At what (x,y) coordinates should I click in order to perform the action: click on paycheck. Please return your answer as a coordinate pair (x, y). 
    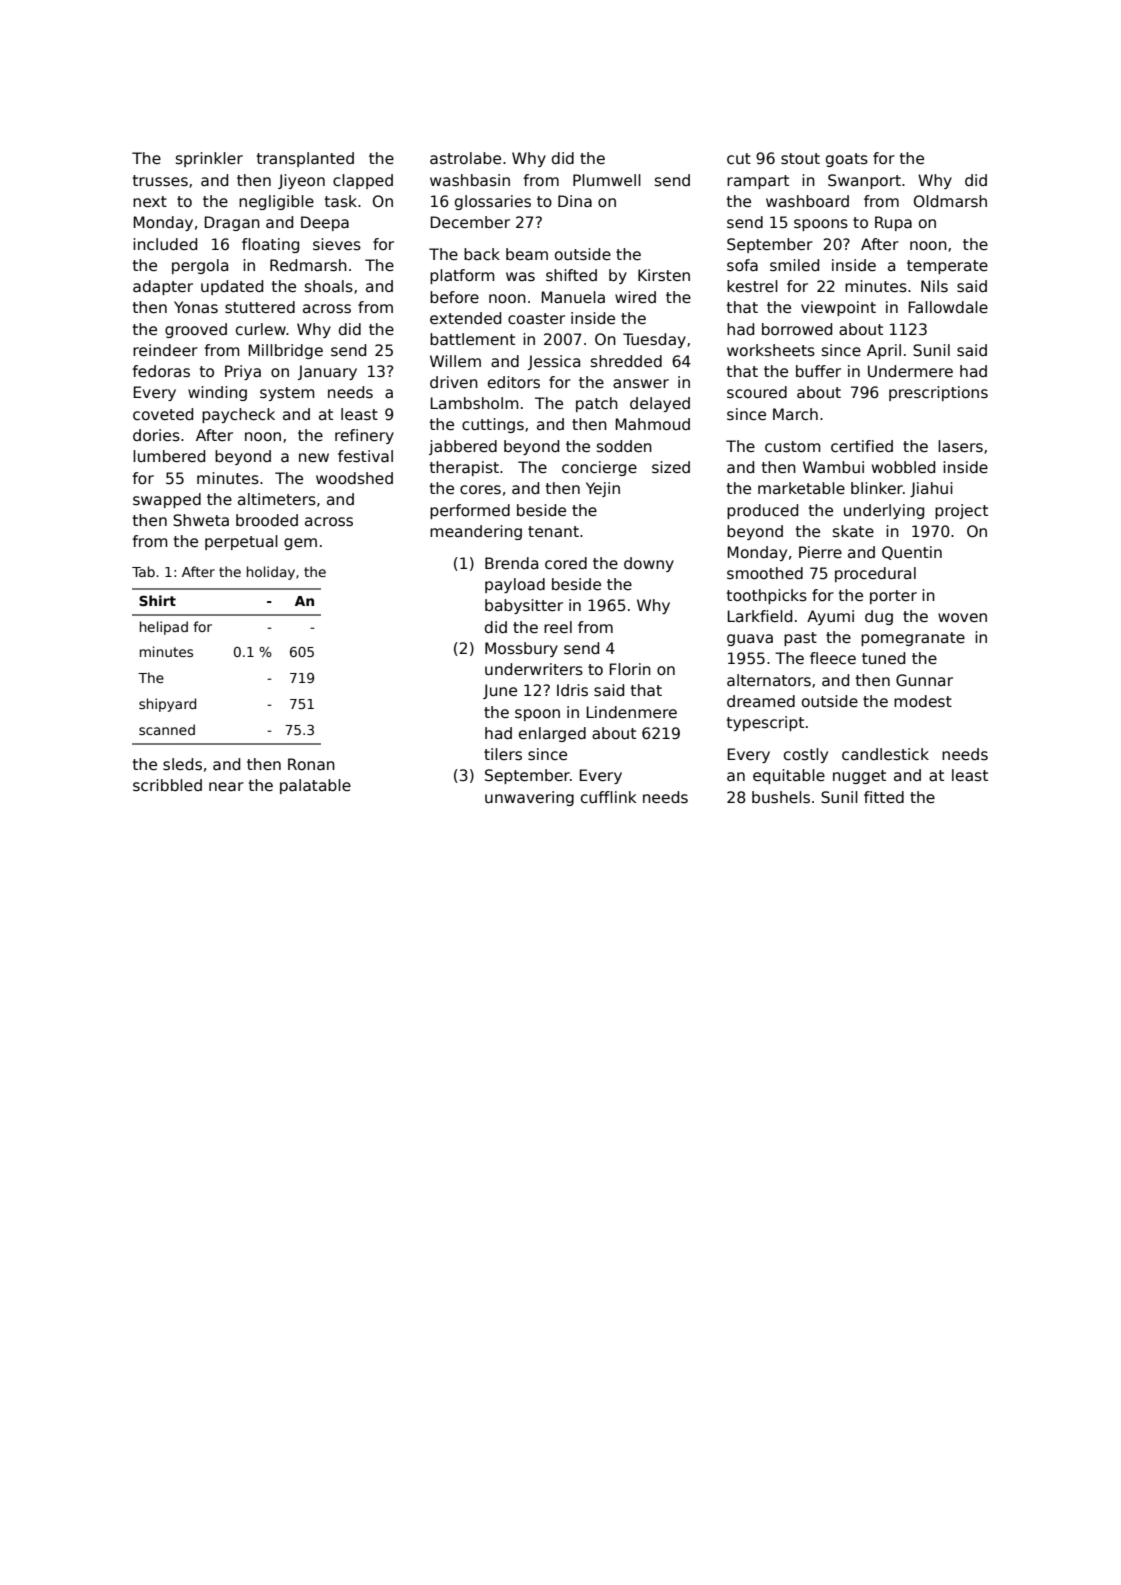
    Looking at the image, I should click on (238, 415).
